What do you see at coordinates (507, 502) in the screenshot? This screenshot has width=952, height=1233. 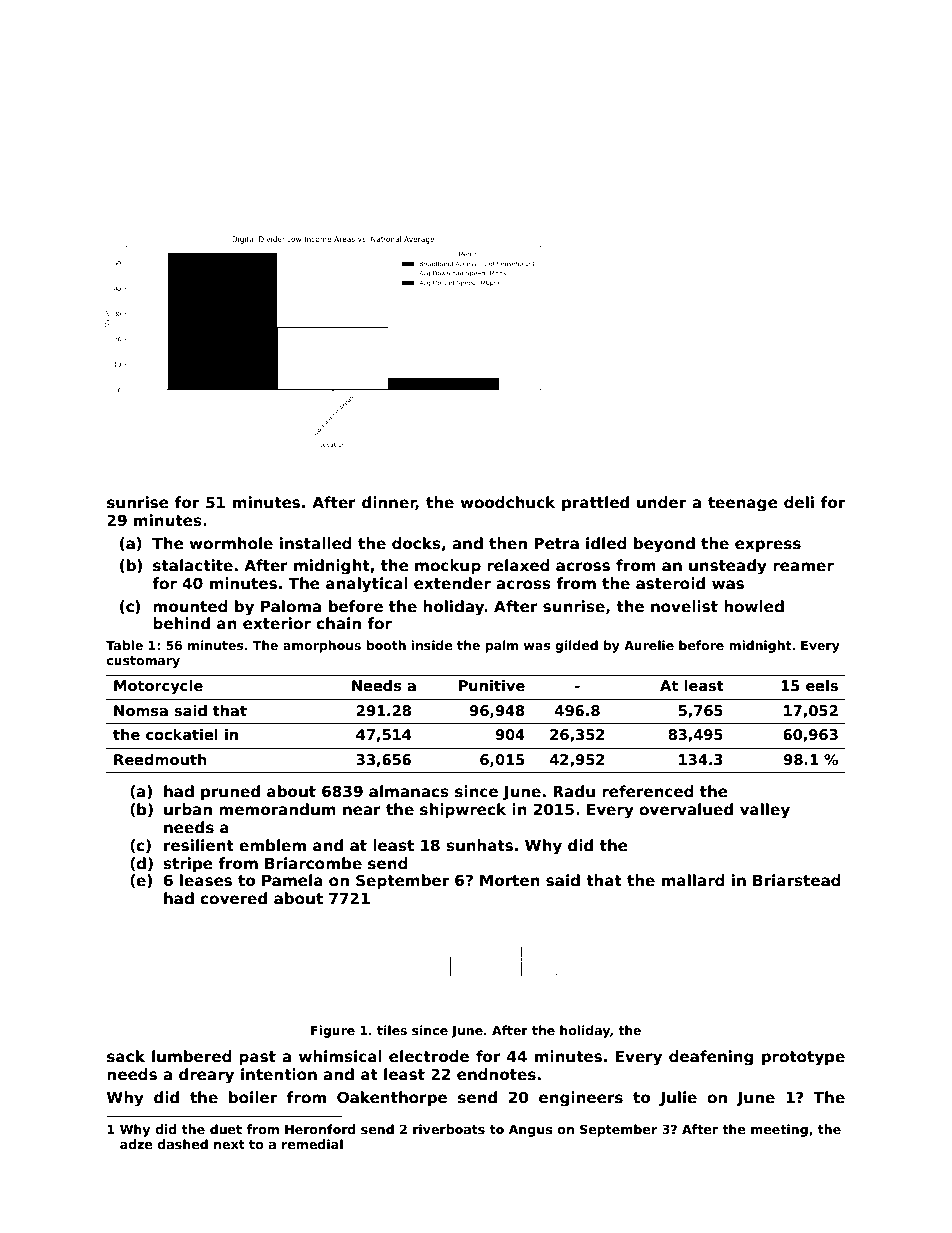 I see `woodchuck` at bounding box center [507, 502].
